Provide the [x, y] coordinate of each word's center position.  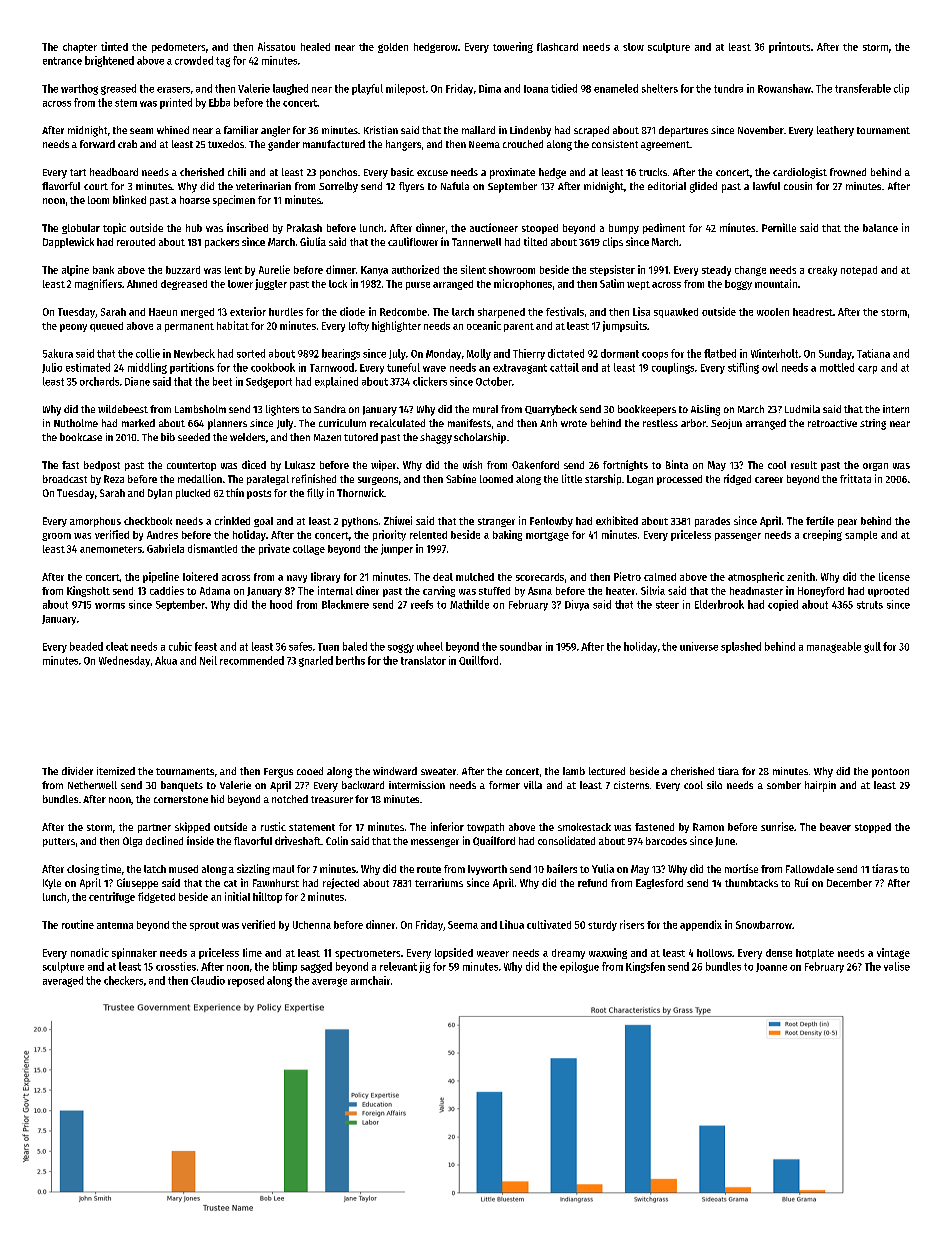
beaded [86, 646]
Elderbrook [719, 604]
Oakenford [535, 465]
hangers [403, 145]
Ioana [536, 89]
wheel [430, 646]
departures [683, 131]
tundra [728, 88]
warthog [79, 89]
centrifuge [112, 897]
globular [81, 229]
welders [247, 437]
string [873, 424]
